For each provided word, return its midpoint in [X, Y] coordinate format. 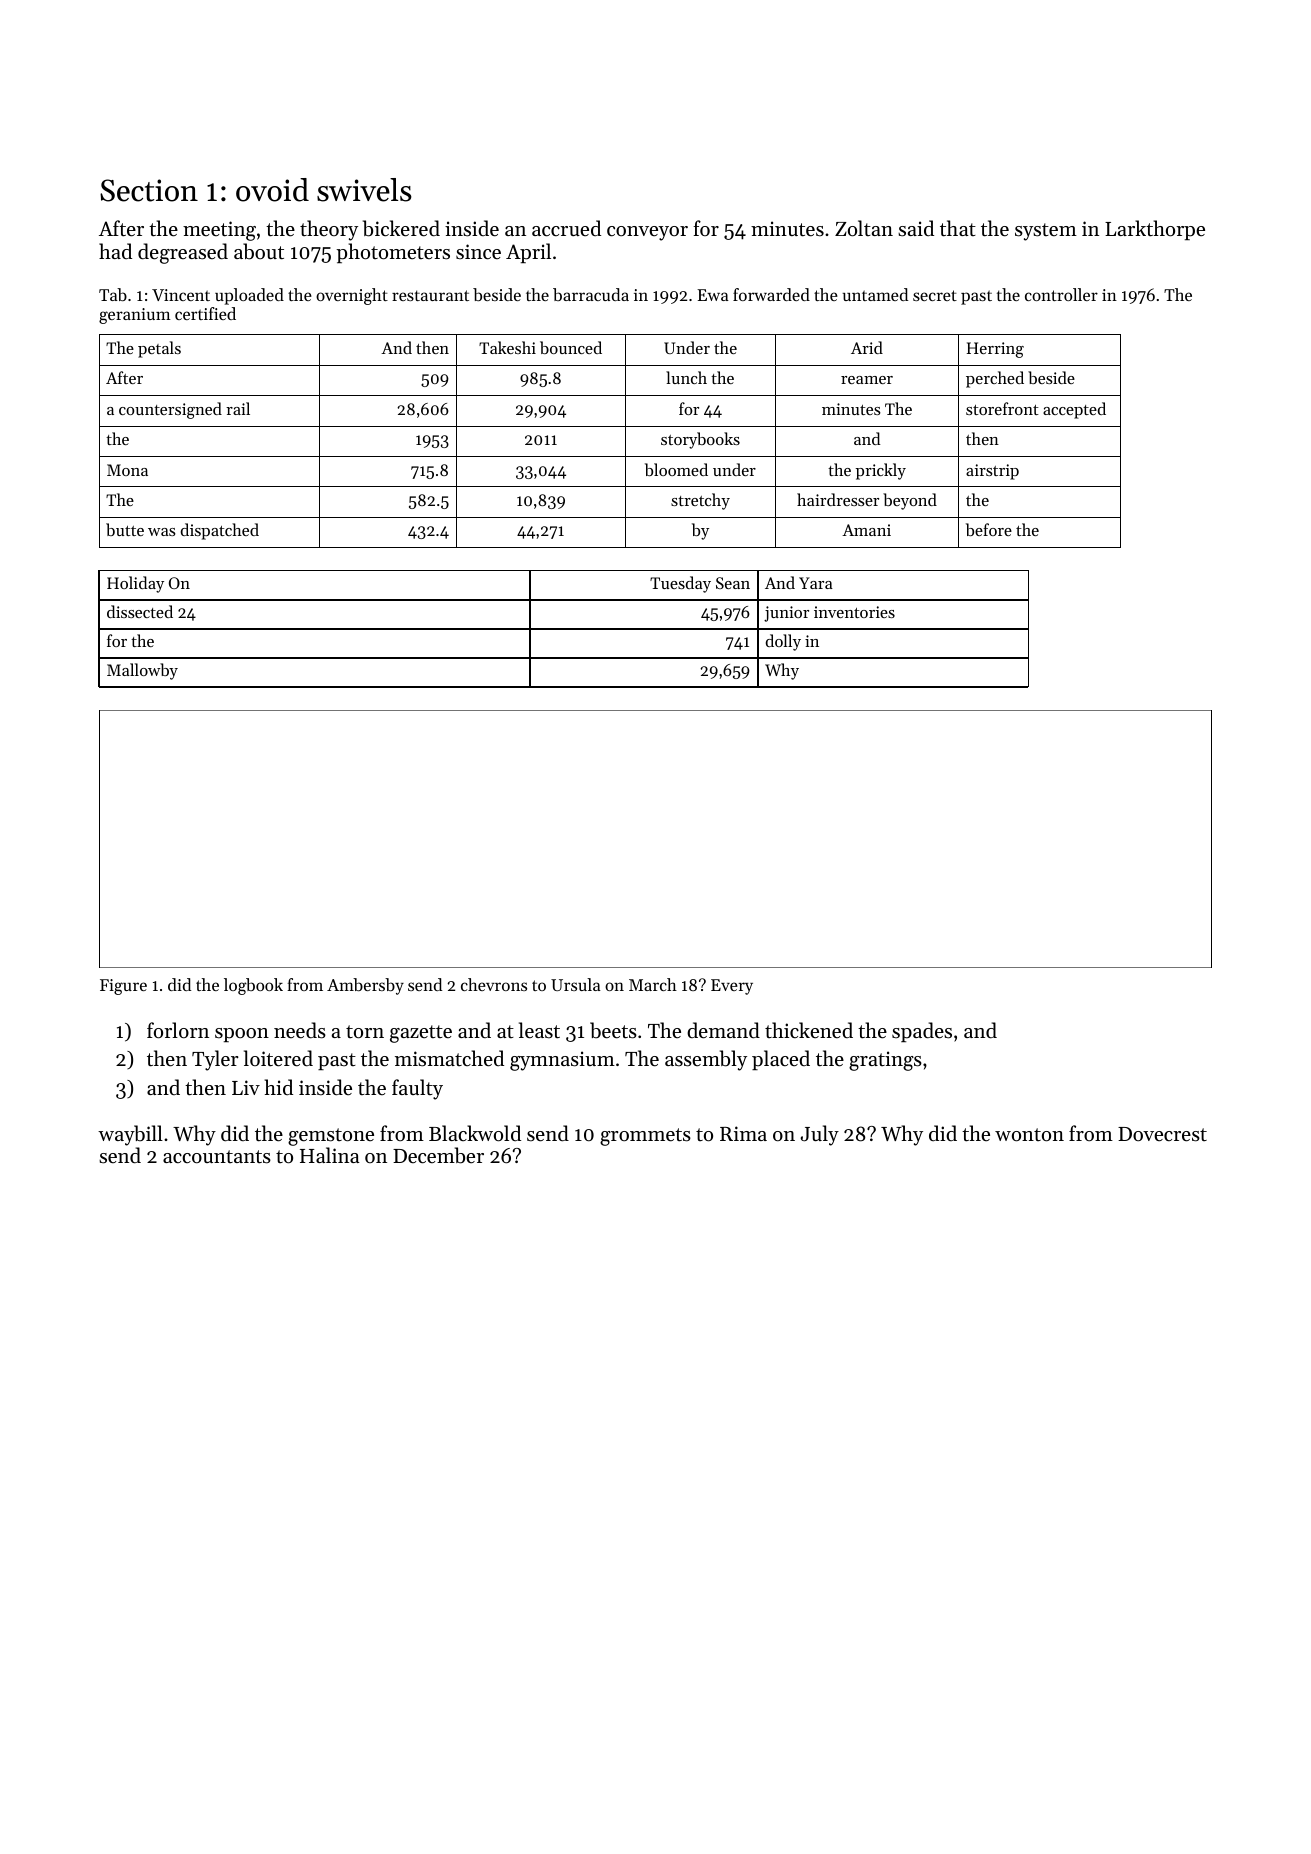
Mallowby [142, 671]
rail [238, 408]
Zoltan [864, 228]
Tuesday [680, 584]
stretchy [700, 501]
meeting [219, 231]
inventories [854, 612]
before [989, 529]
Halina [330, 1155]
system [1046, 232]
